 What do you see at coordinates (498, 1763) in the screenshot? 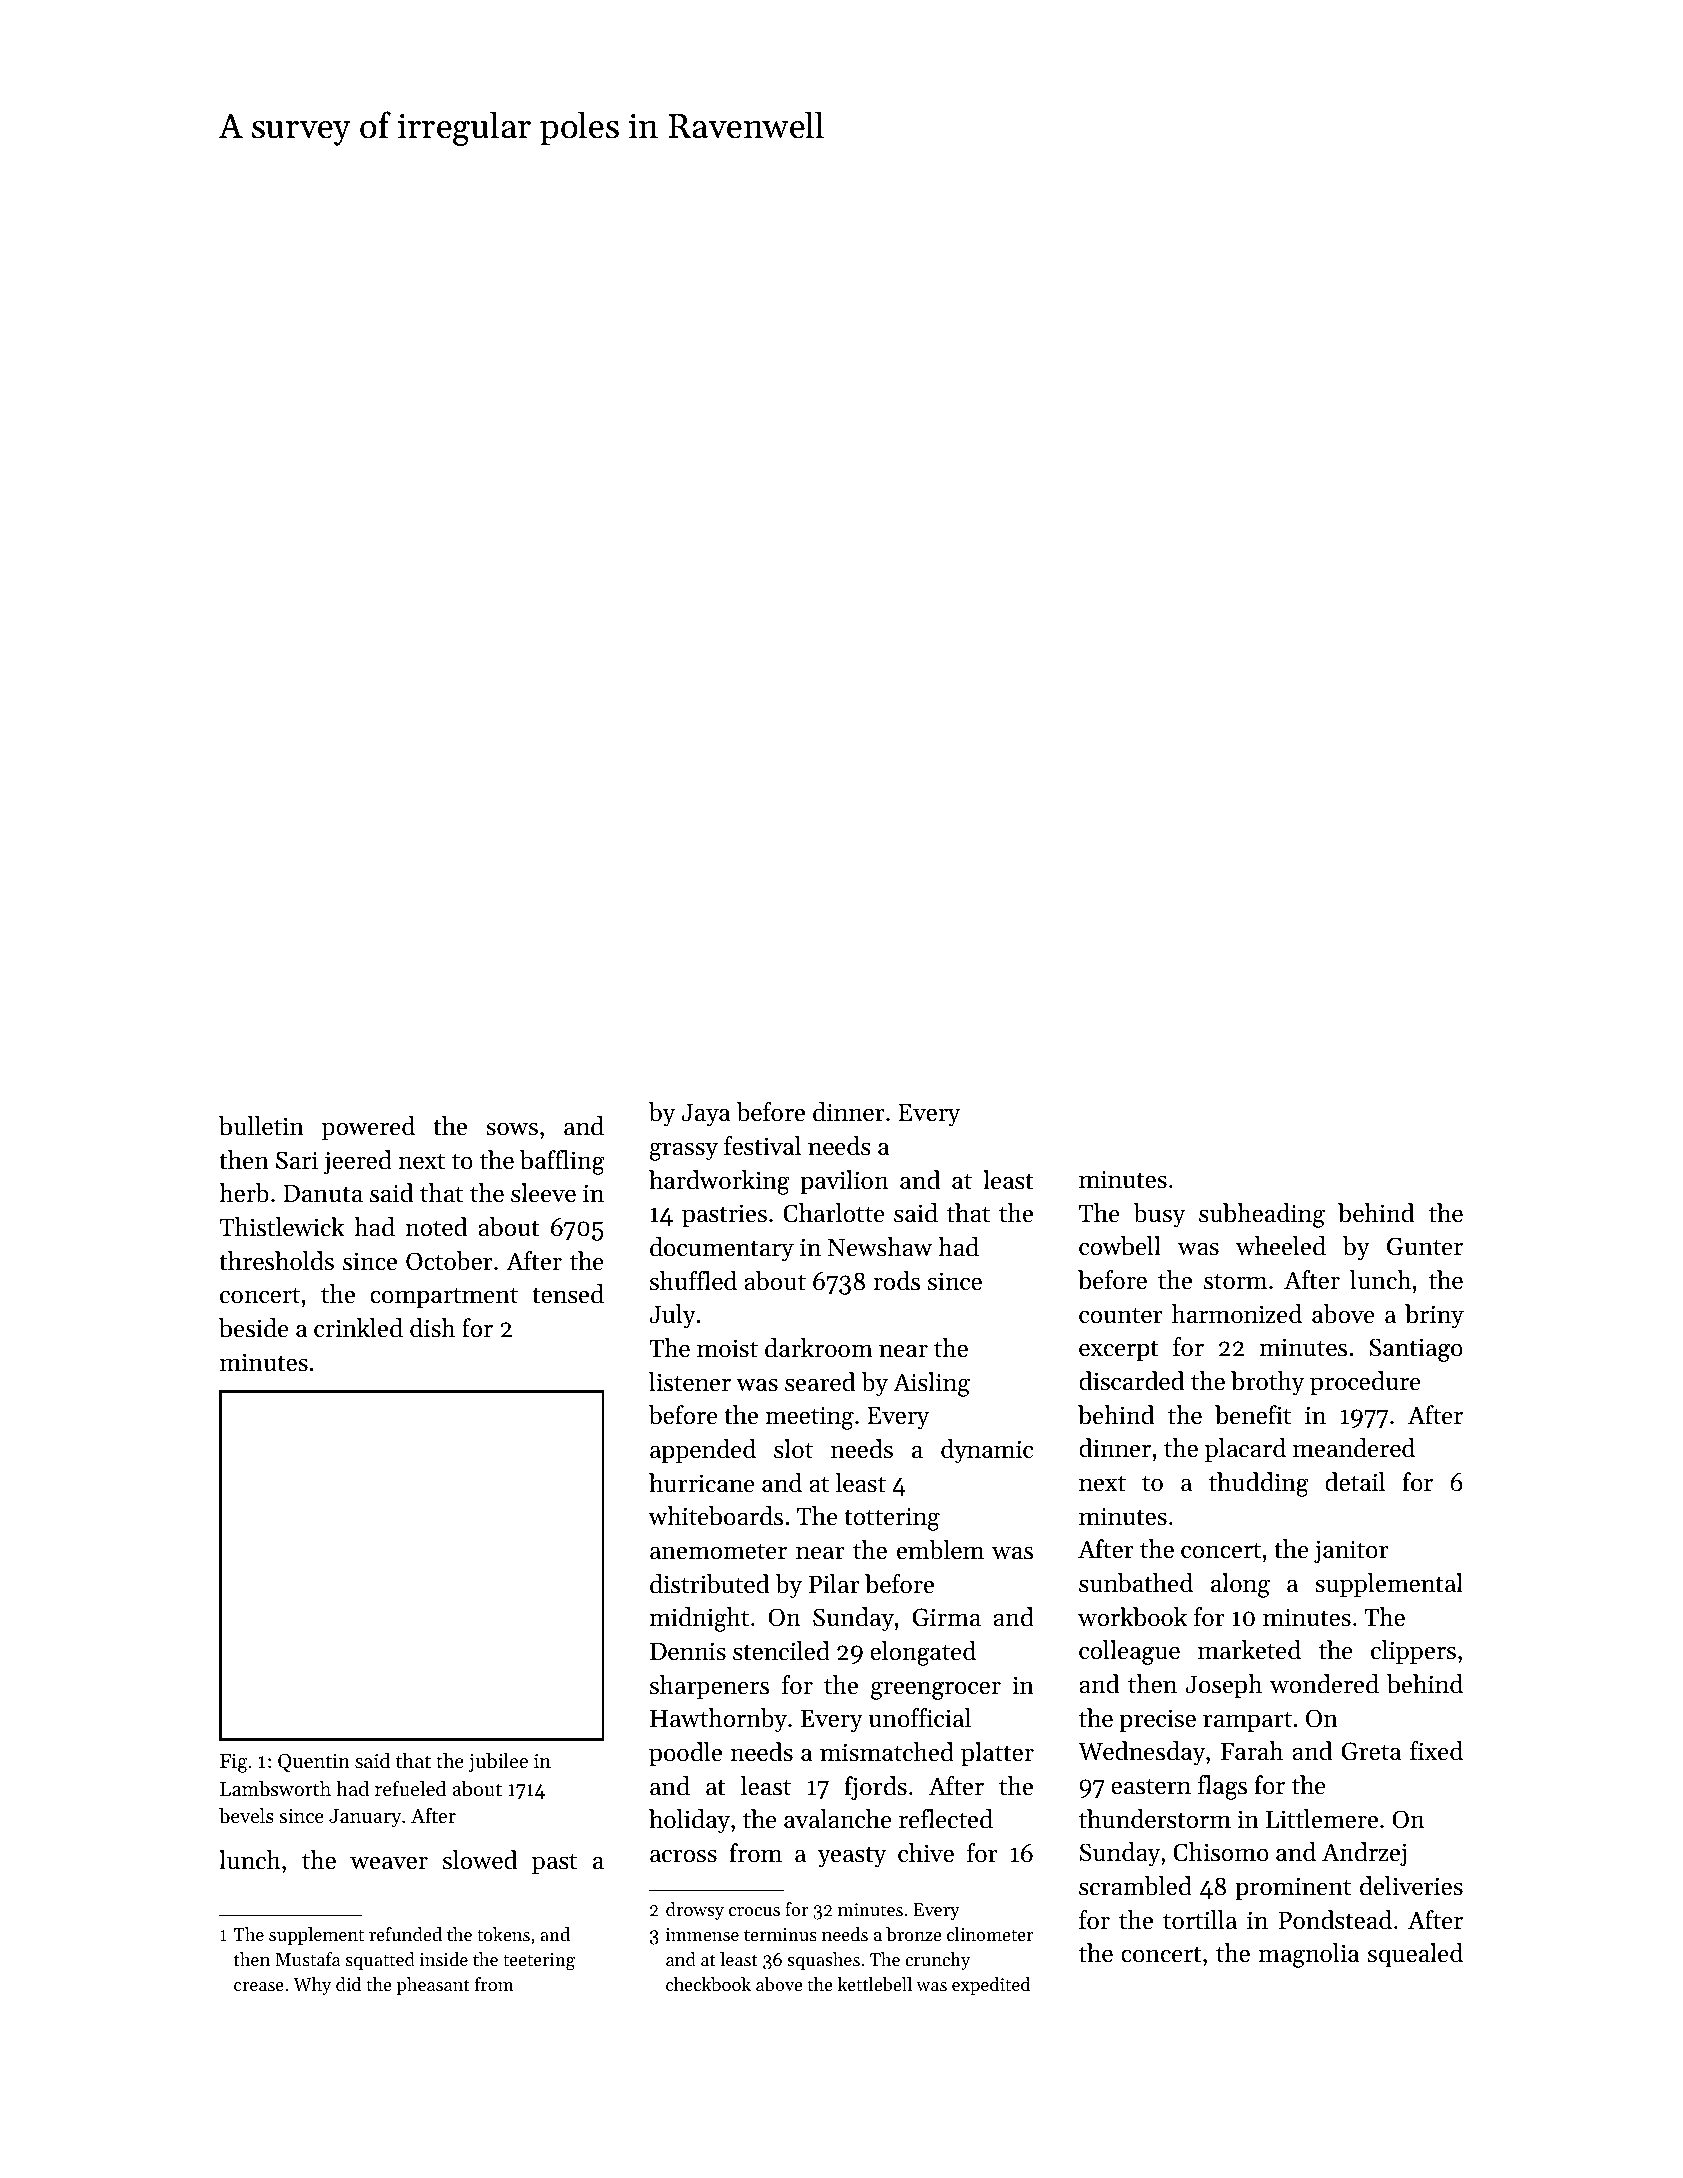
I see `jubilee` at bounding box center [498, 1763].
